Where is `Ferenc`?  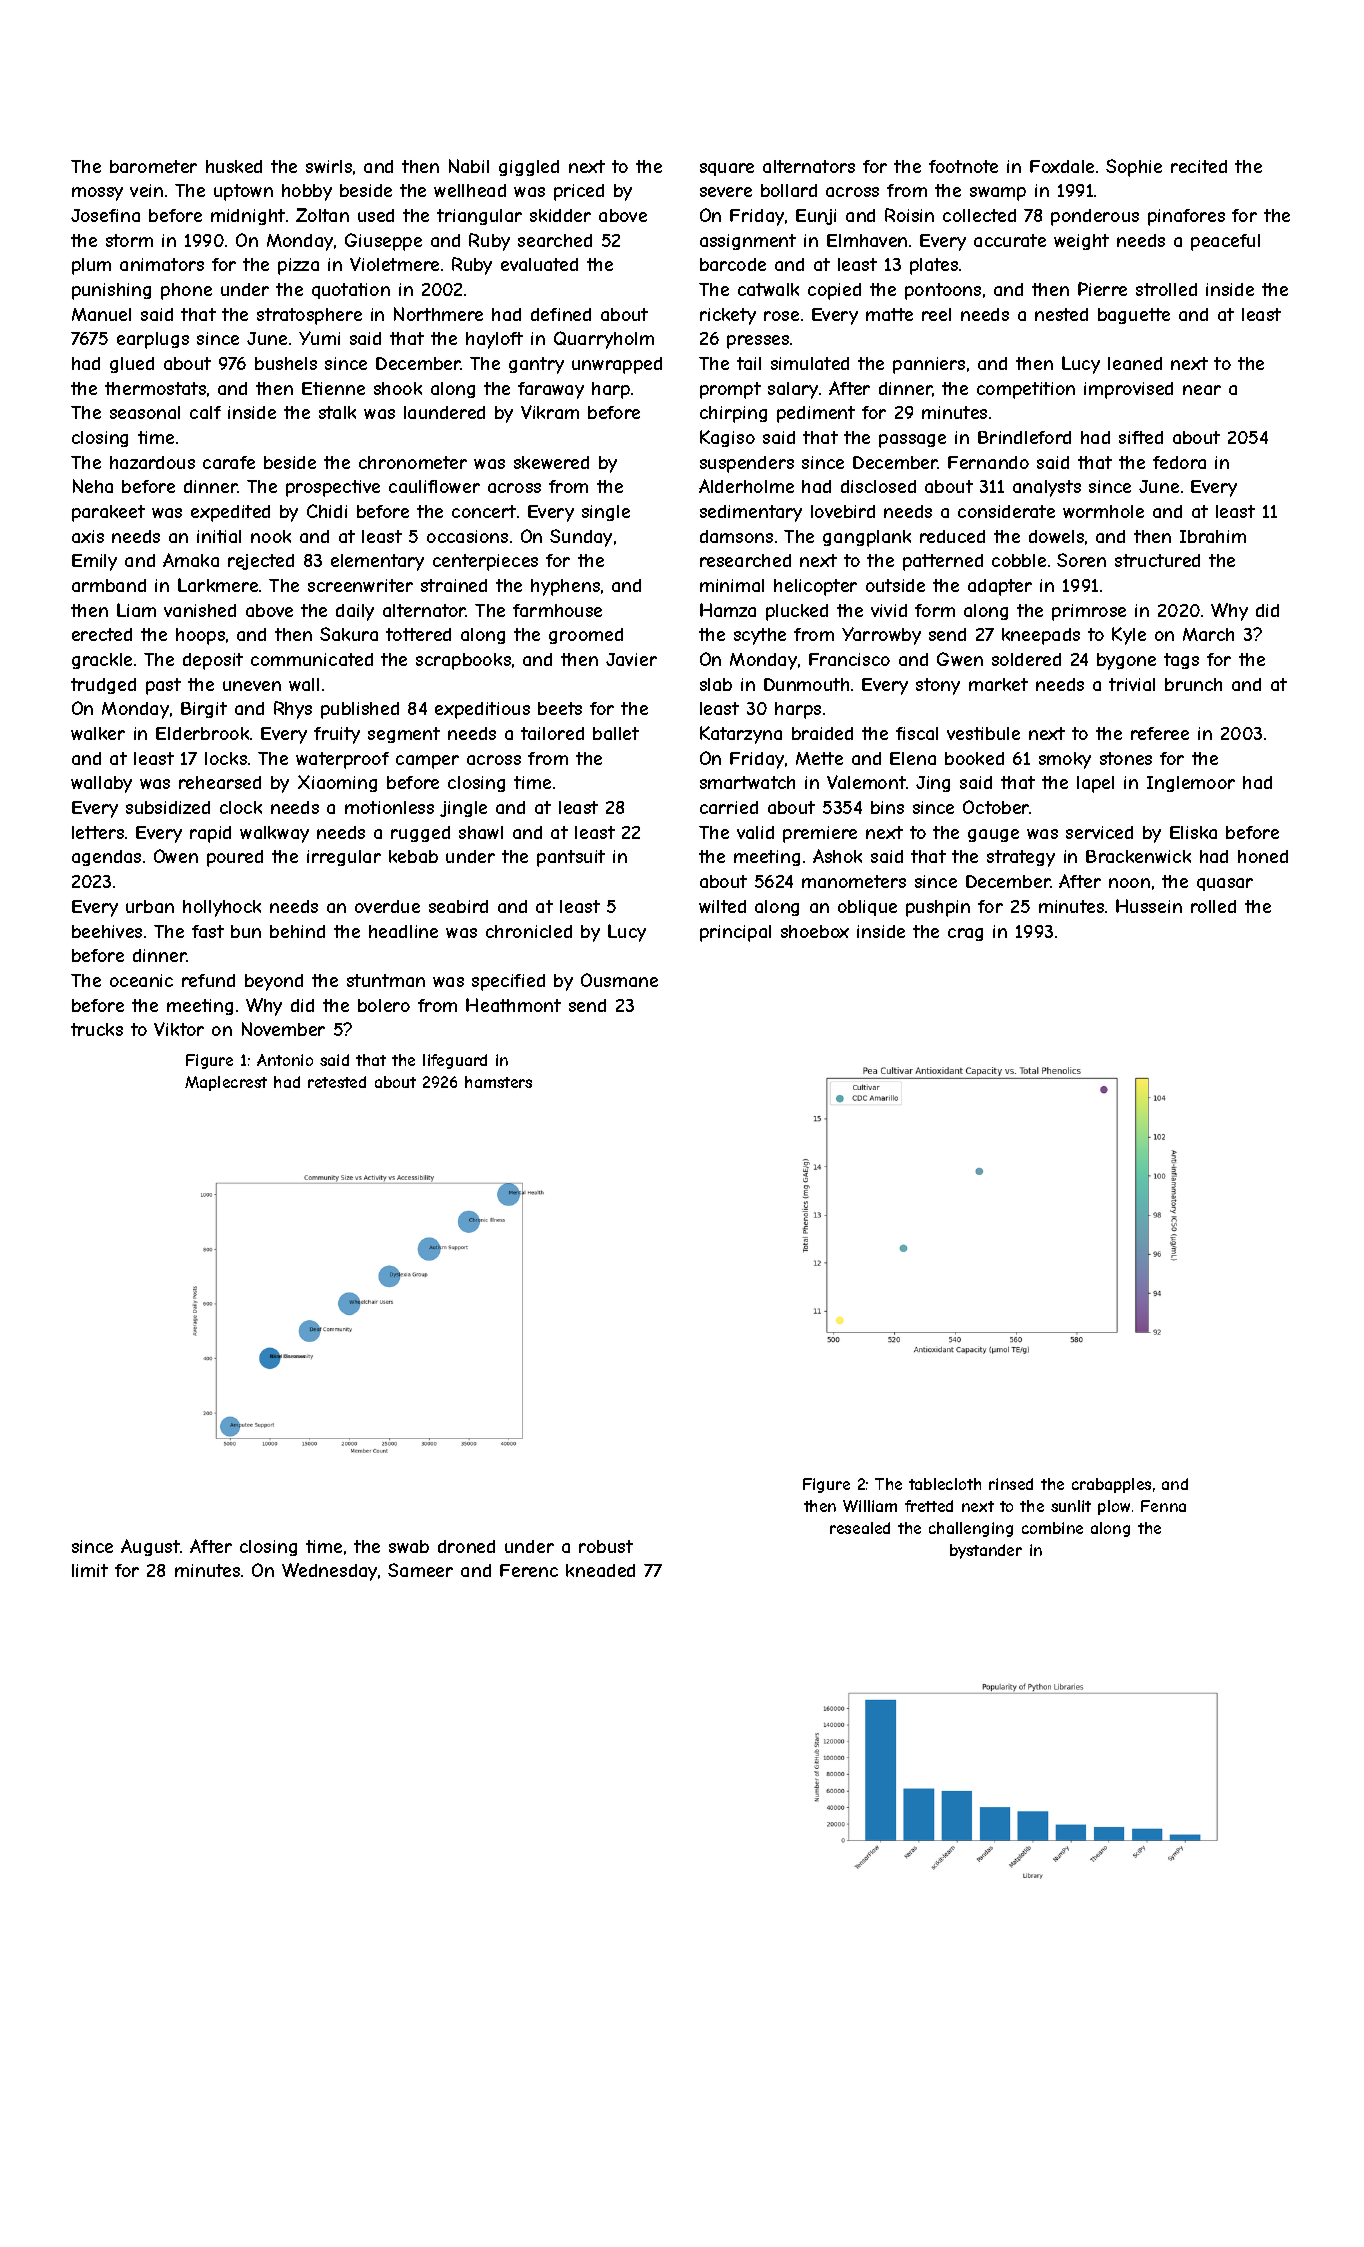 Ferenc is located at coordinates (529, 1570).
